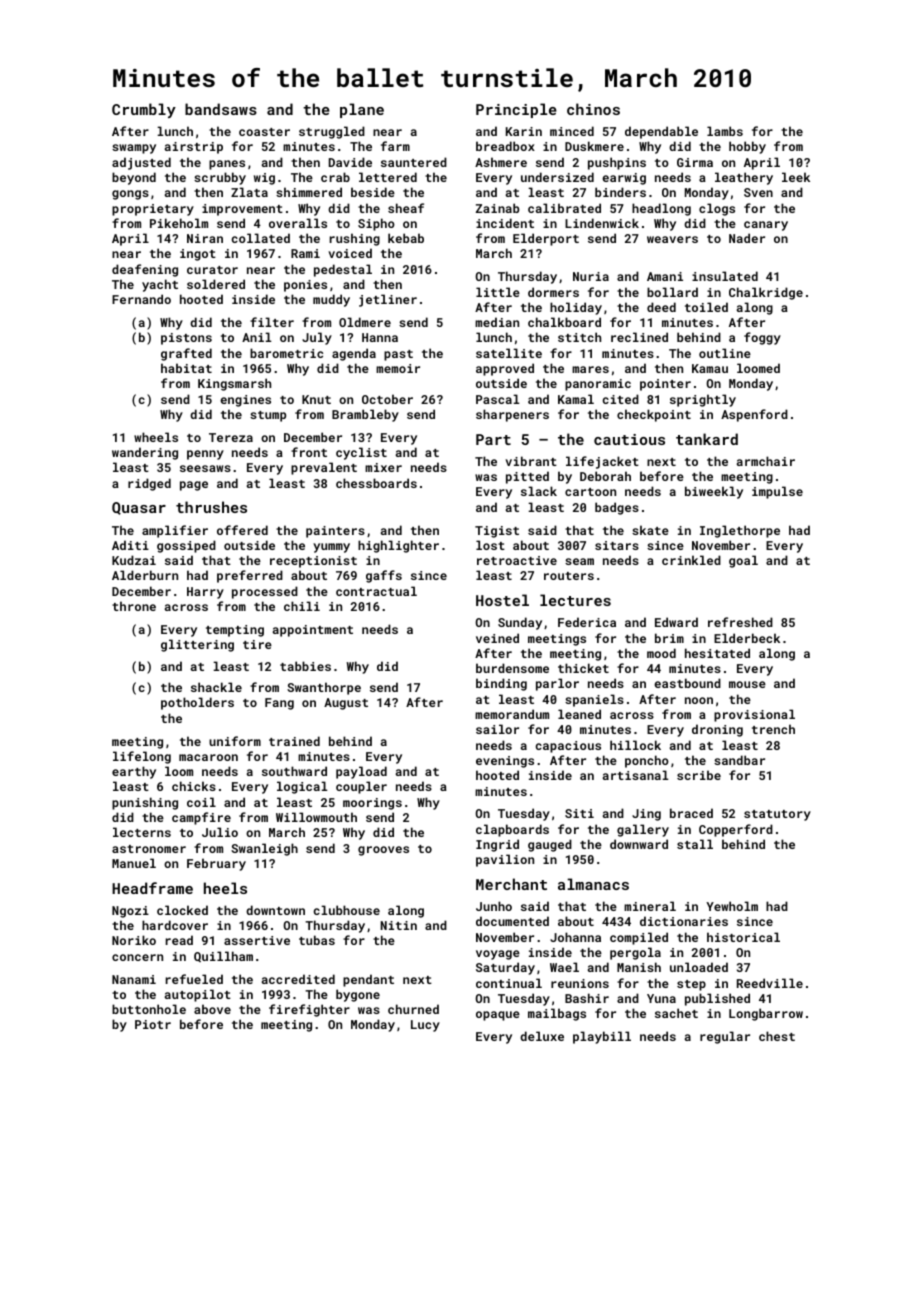  What do you see at coordinates (221, 109) in the image?
I see `bandsaws` at bounding box center [221, 109].
